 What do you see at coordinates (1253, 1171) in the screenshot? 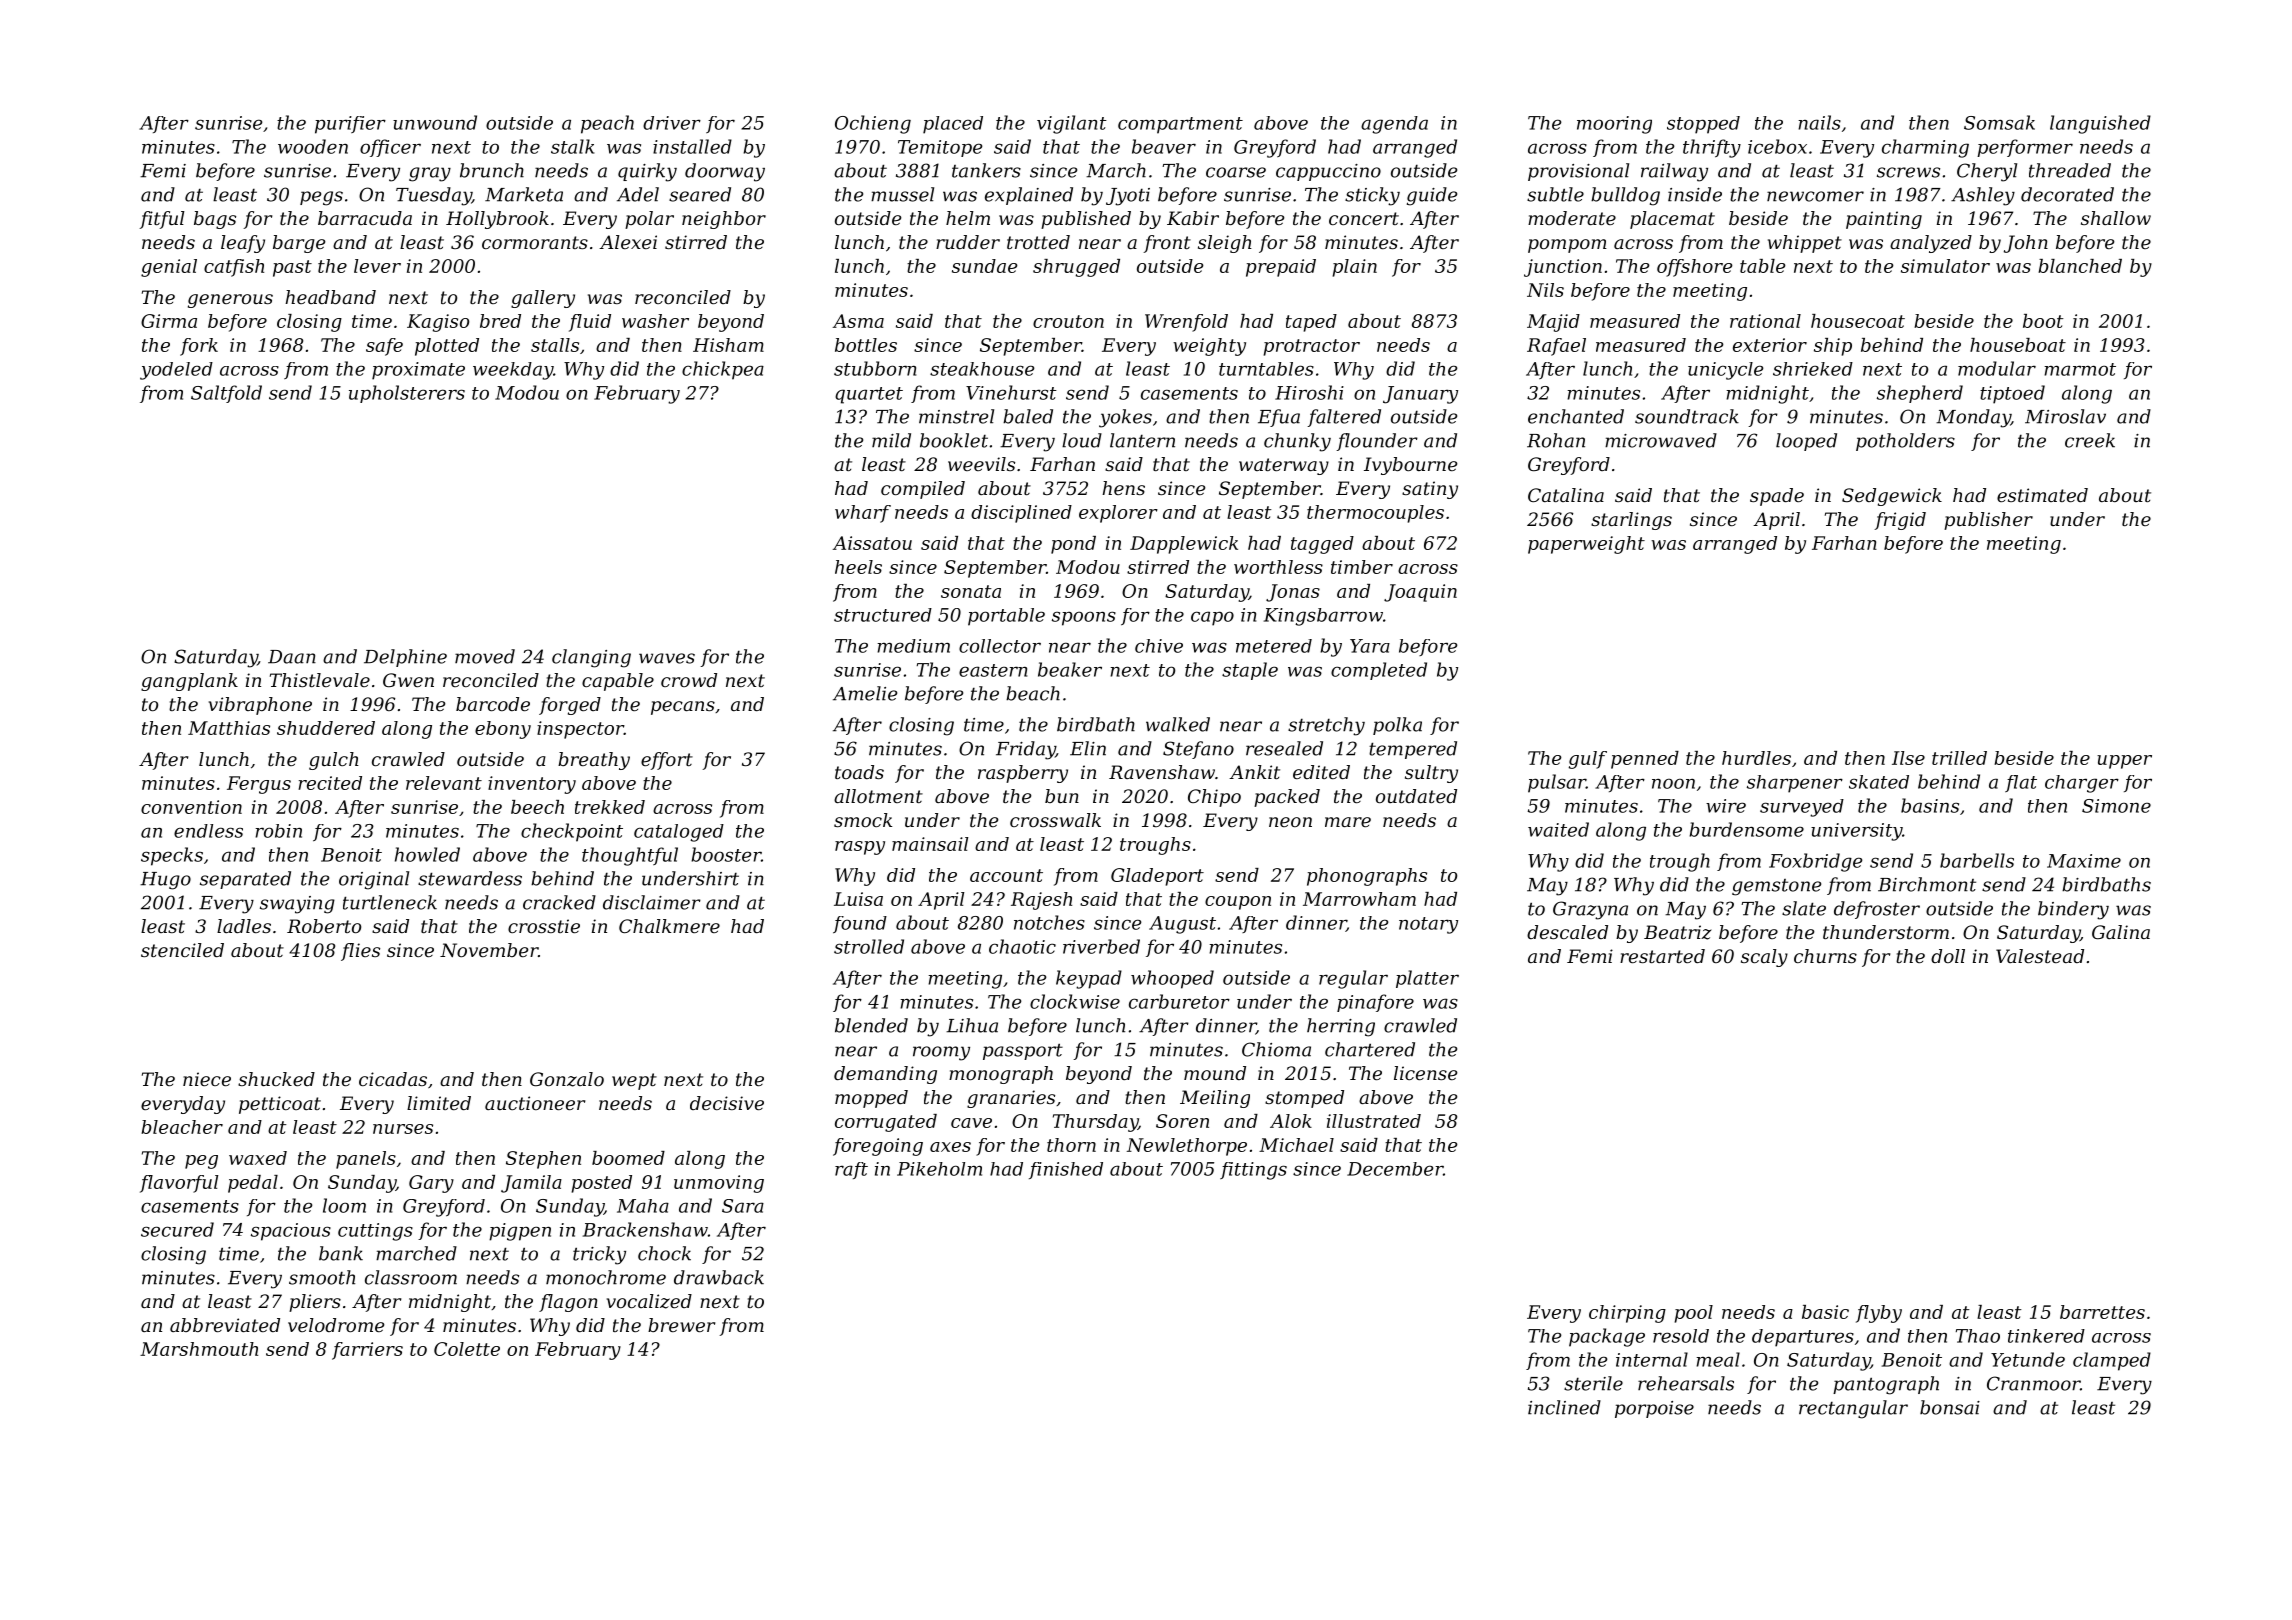
I see `fittings` at bounding box center [1253, 1171].
